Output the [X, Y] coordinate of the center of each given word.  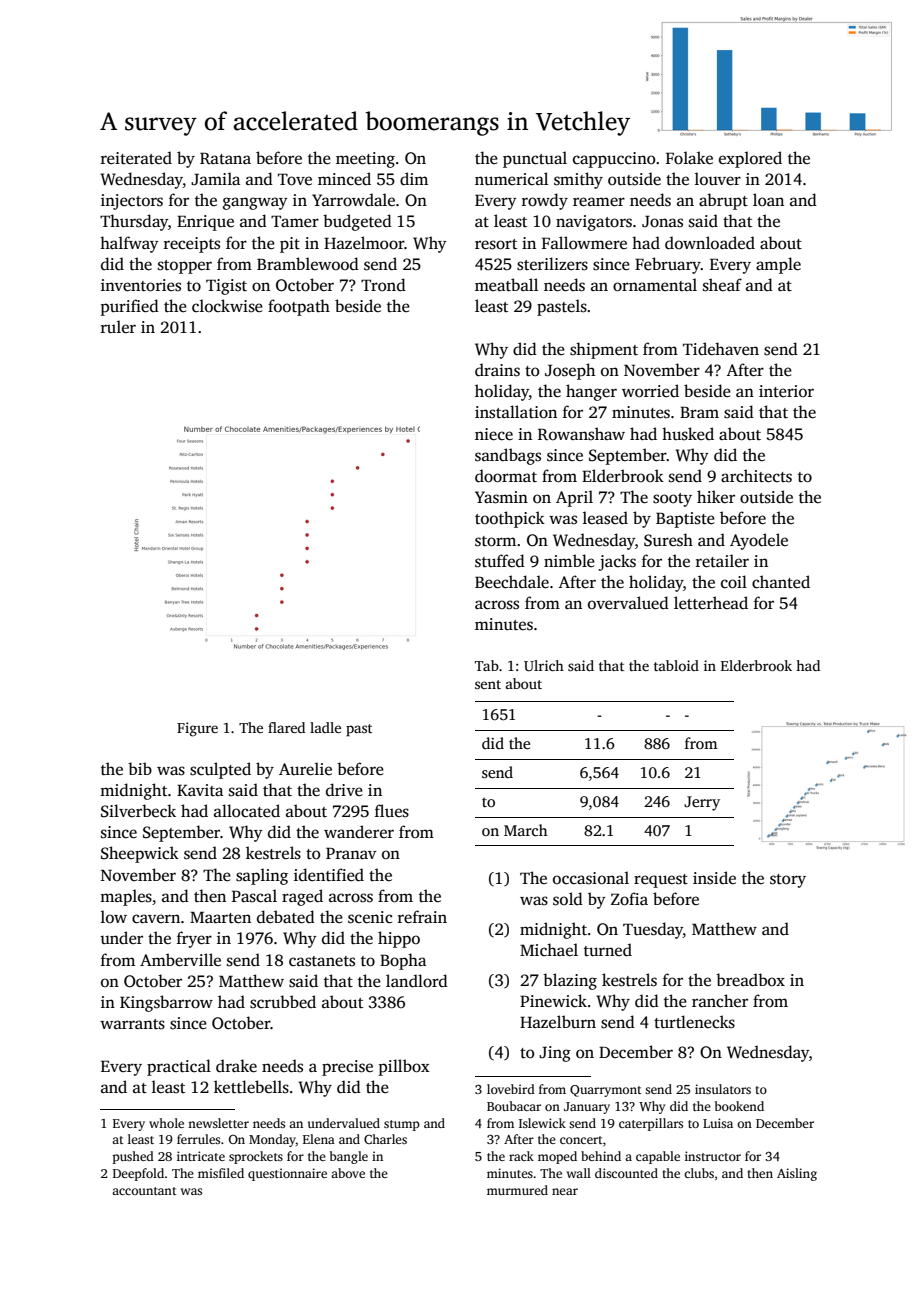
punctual [535, 159]
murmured [517, 1190]
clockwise [227, 306]
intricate [201, 1156]
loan [768, 200]
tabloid [676, 665]
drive [344, 789]
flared [286, 727]
